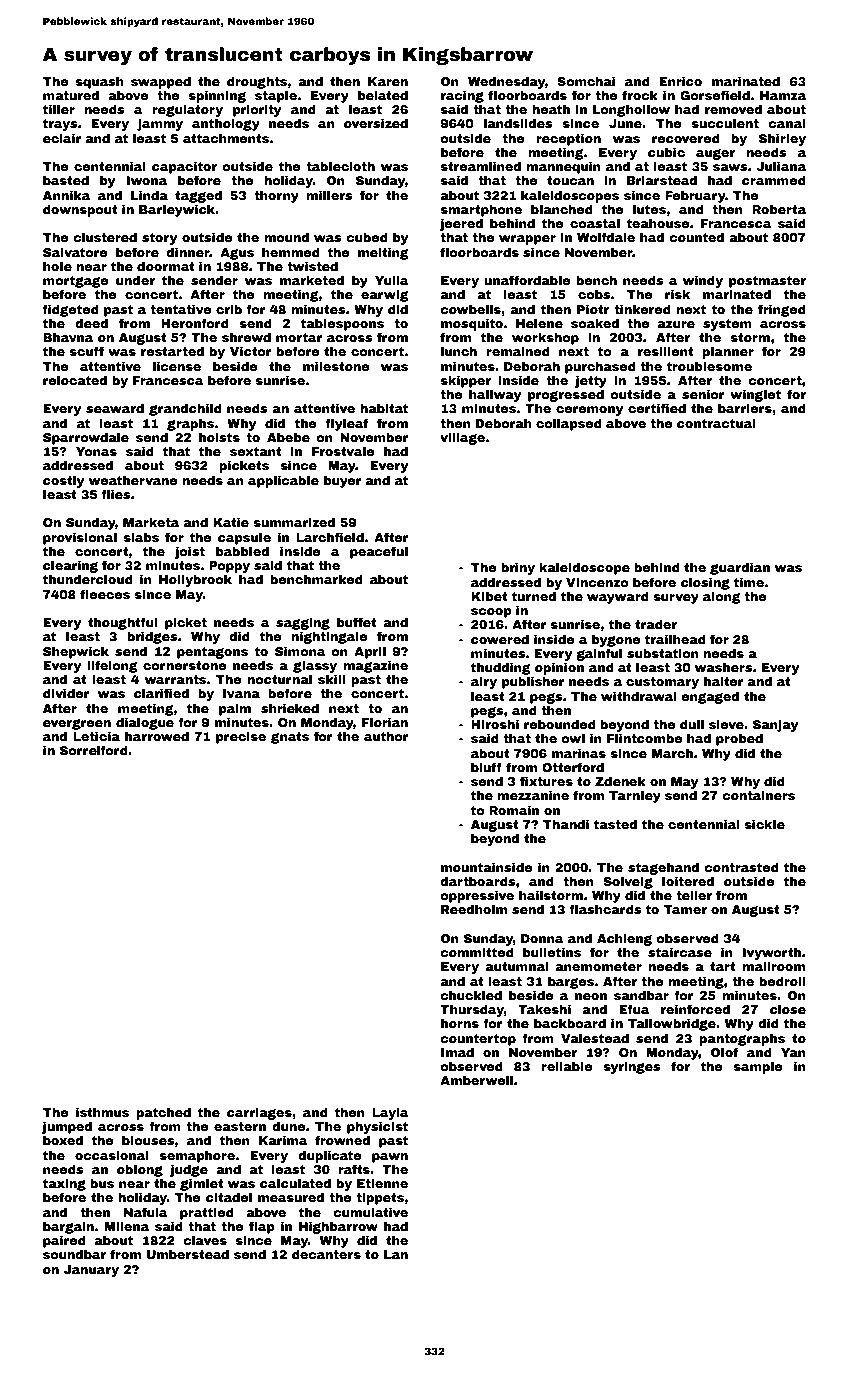 This screenshot has width=849, height=1400. I want to click on blouses, so click(148, 1140).
